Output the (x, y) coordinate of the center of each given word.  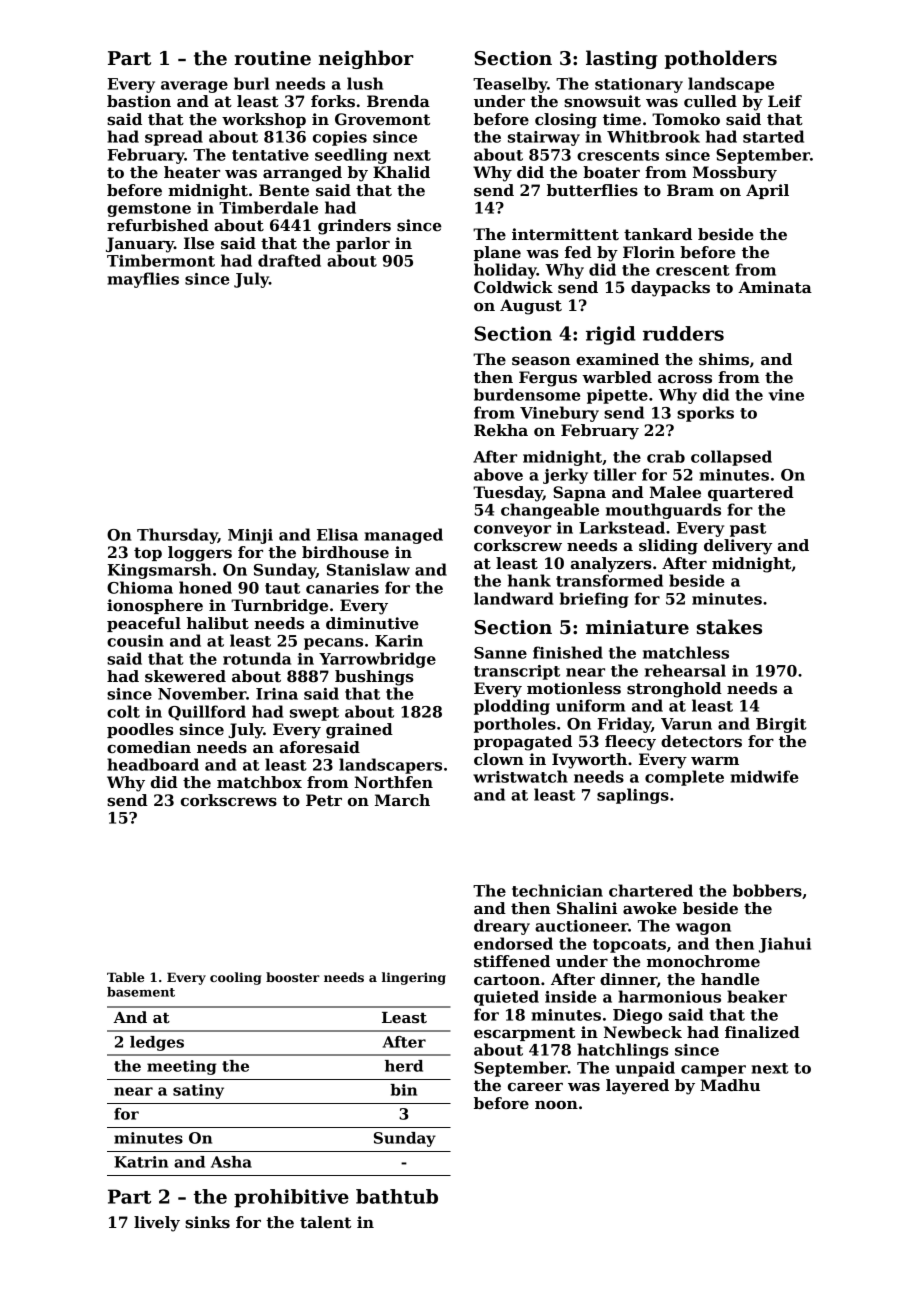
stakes (729, 627)
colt (123, 711)
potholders (721, 59)
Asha (231, 1162)
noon (556, 1104)
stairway (544, 138)
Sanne (500, 653)
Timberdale (268, 207)
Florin (649, 252)
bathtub (397, 1196)
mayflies (143, 280)
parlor (363, 244)
